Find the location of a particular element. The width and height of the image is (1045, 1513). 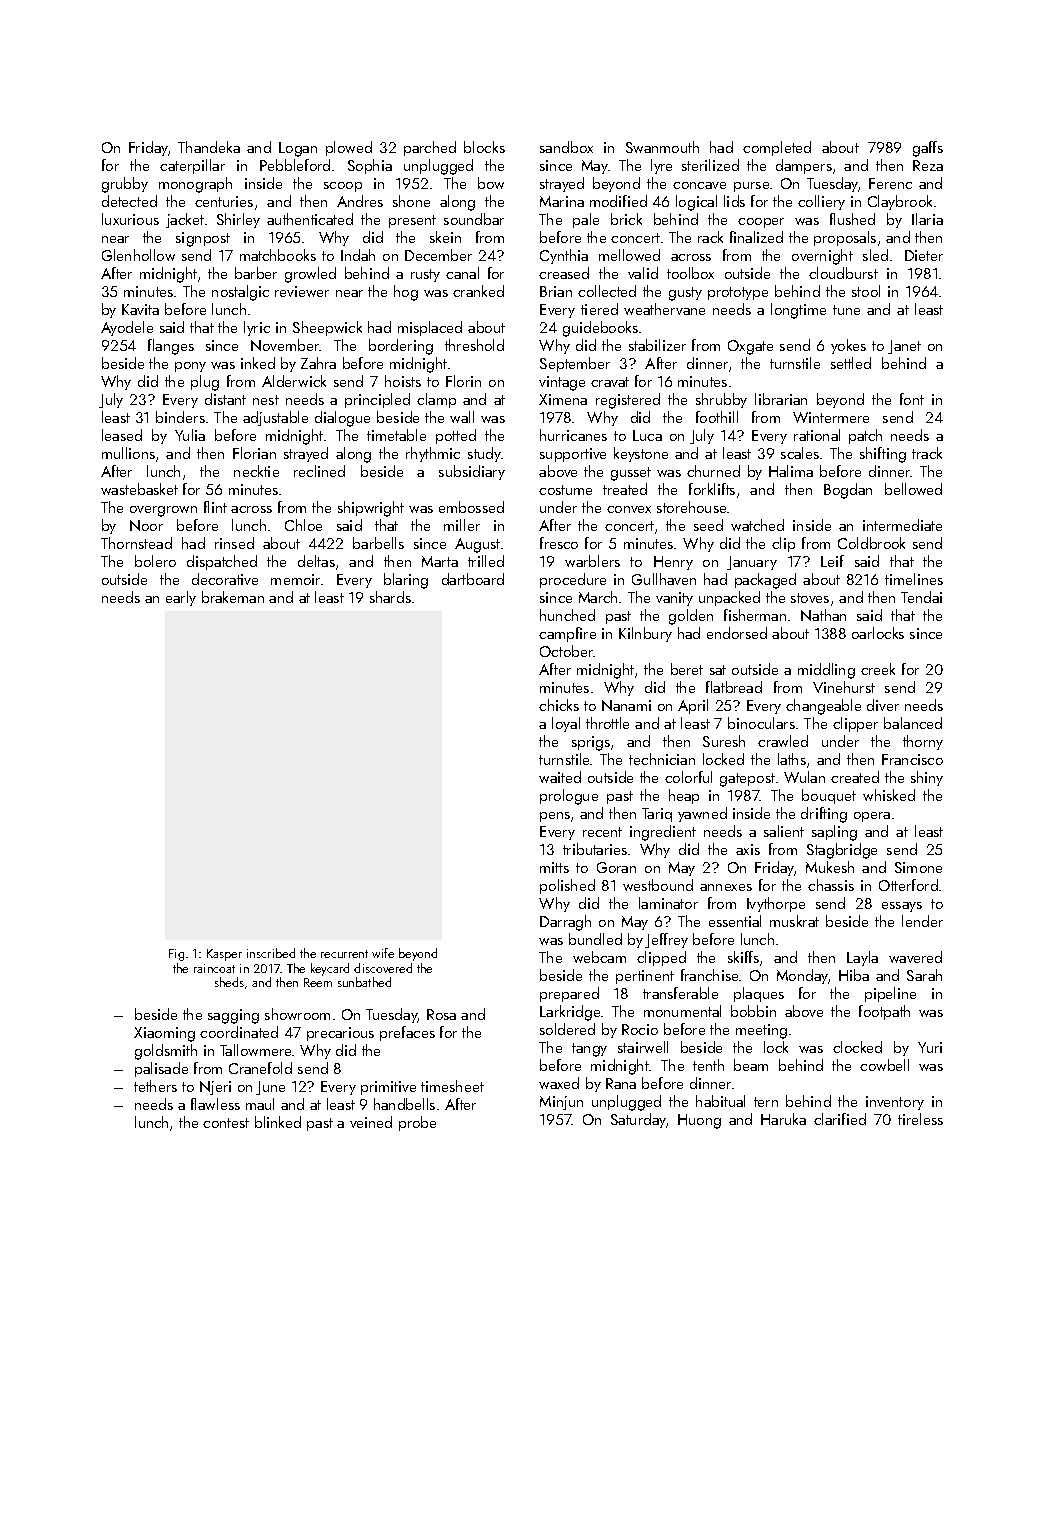

leased is located at coordinates (122, 435).
